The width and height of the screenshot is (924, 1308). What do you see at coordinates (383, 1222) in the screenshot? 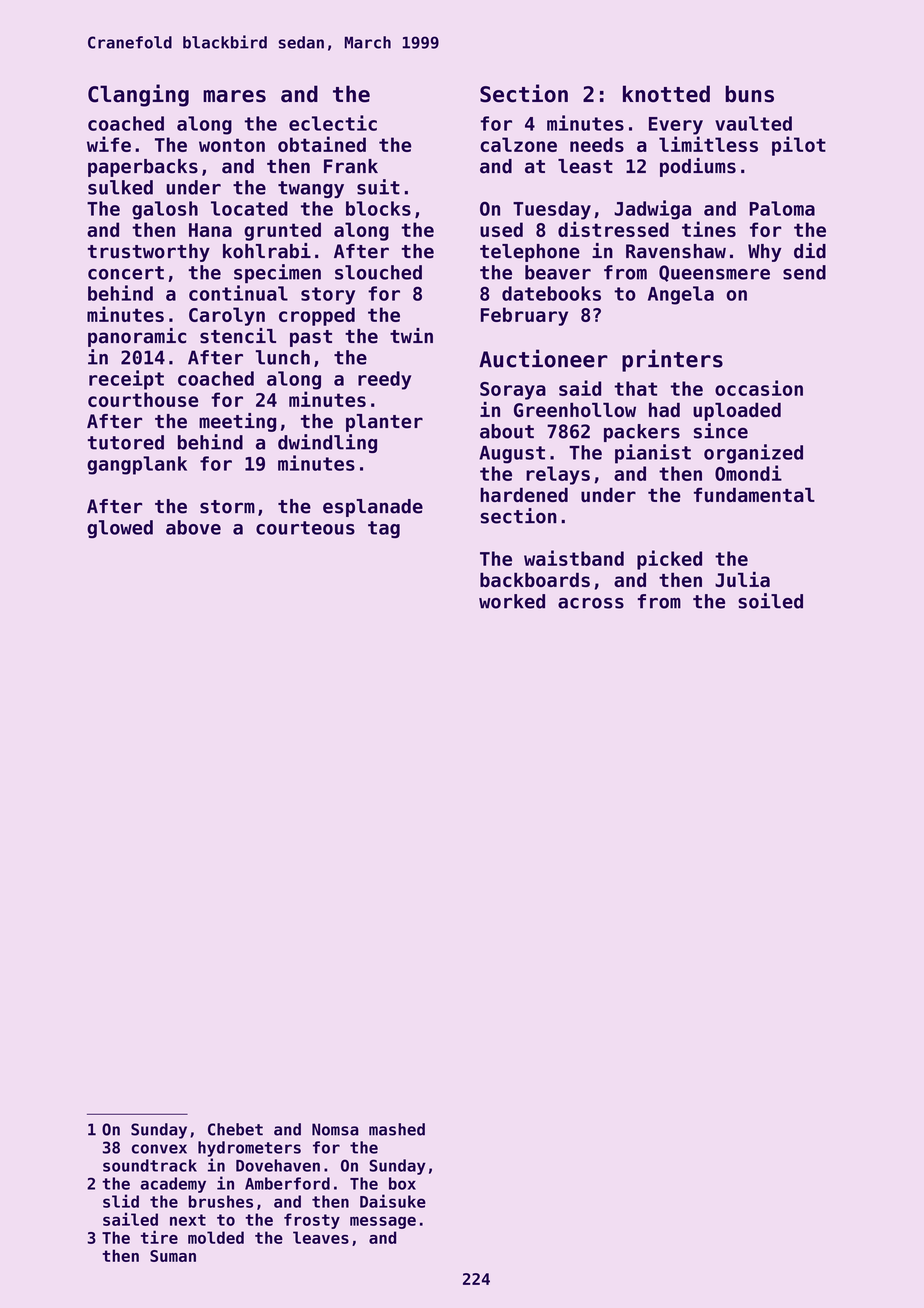
I see `message` at bounding box center [383, 1222].
